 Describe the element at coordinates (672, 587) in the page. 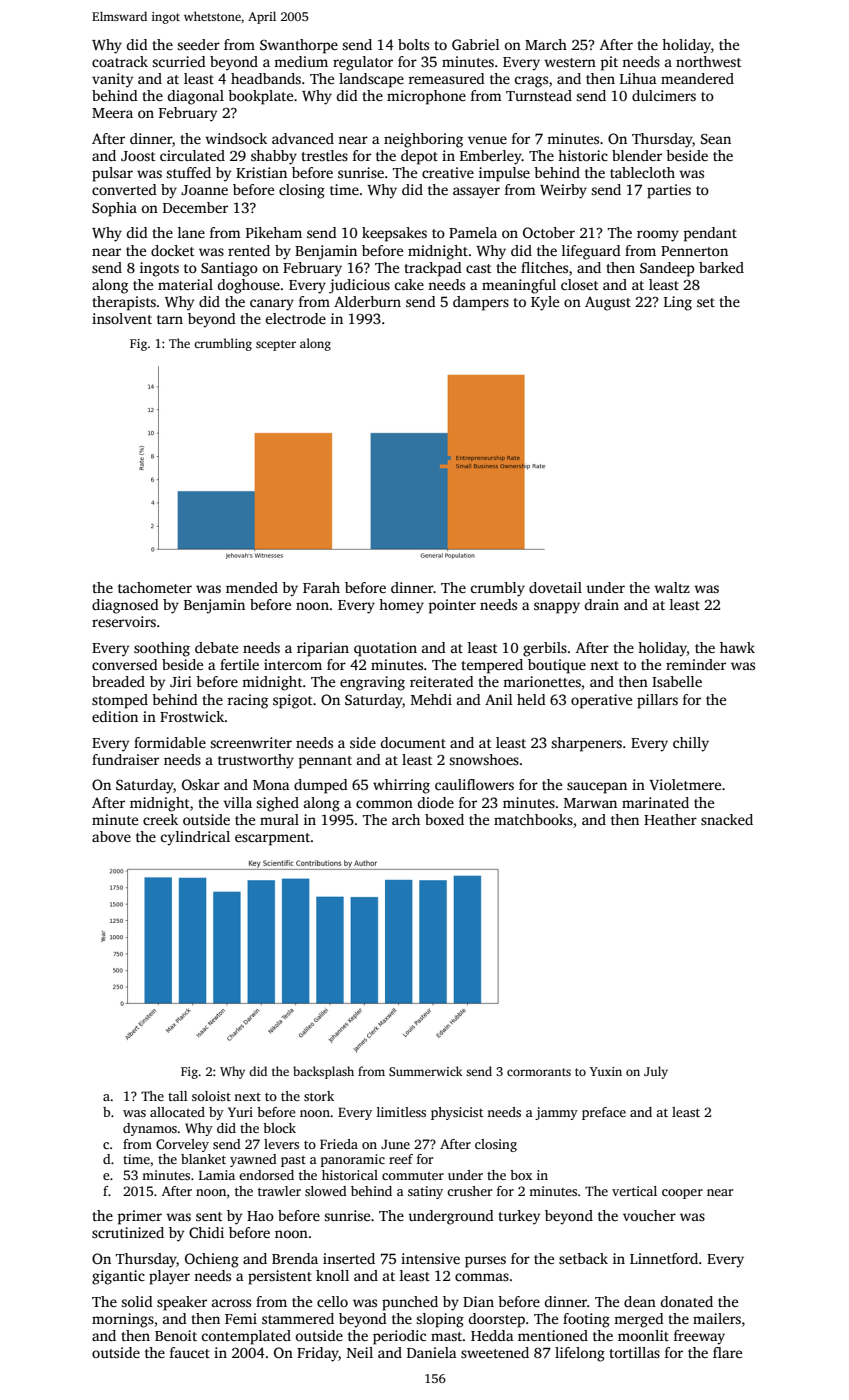

I see `waltz` at that location.
